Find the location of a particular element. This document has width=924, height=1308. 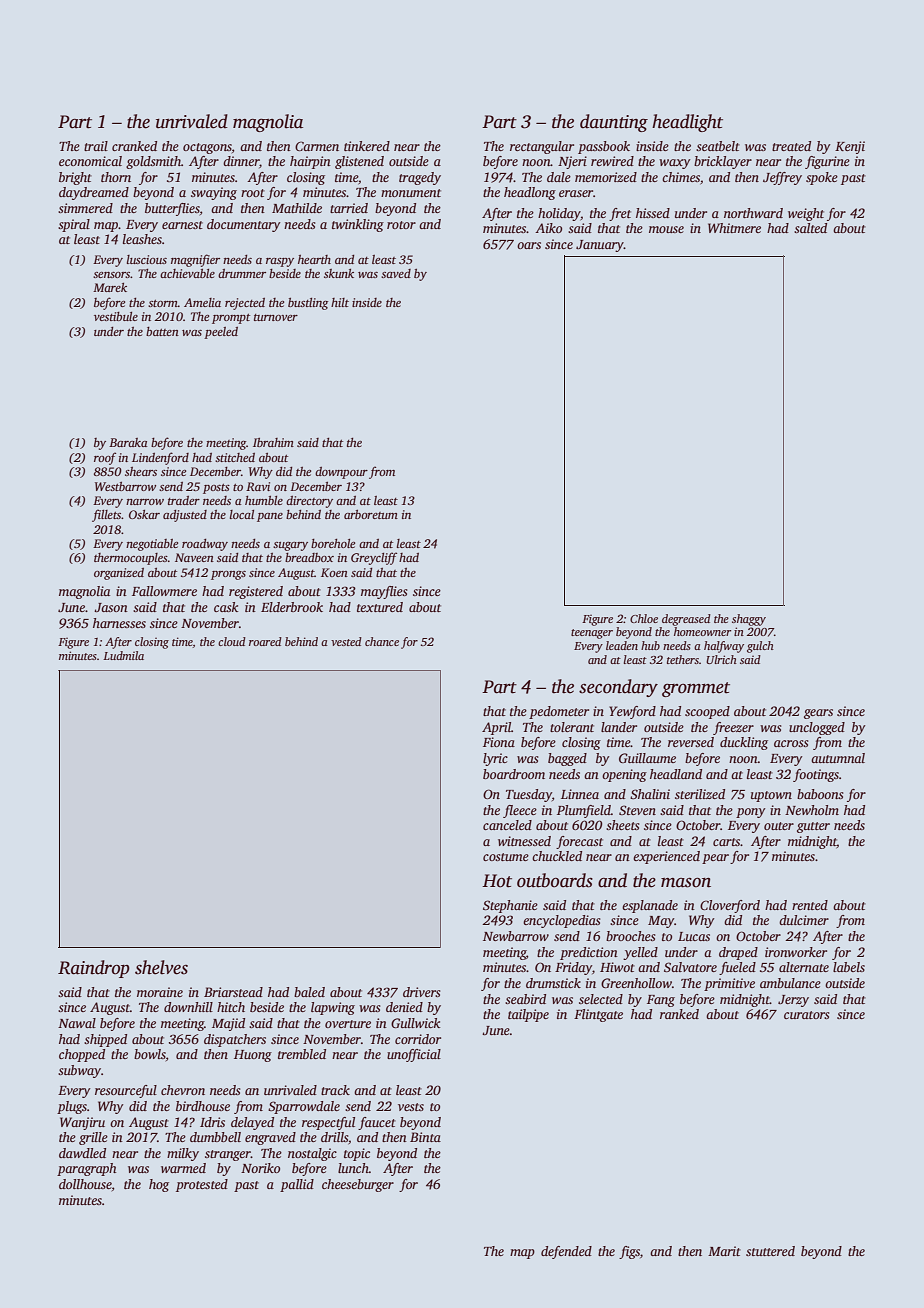

Hot is located at coordinates (497, 881).
